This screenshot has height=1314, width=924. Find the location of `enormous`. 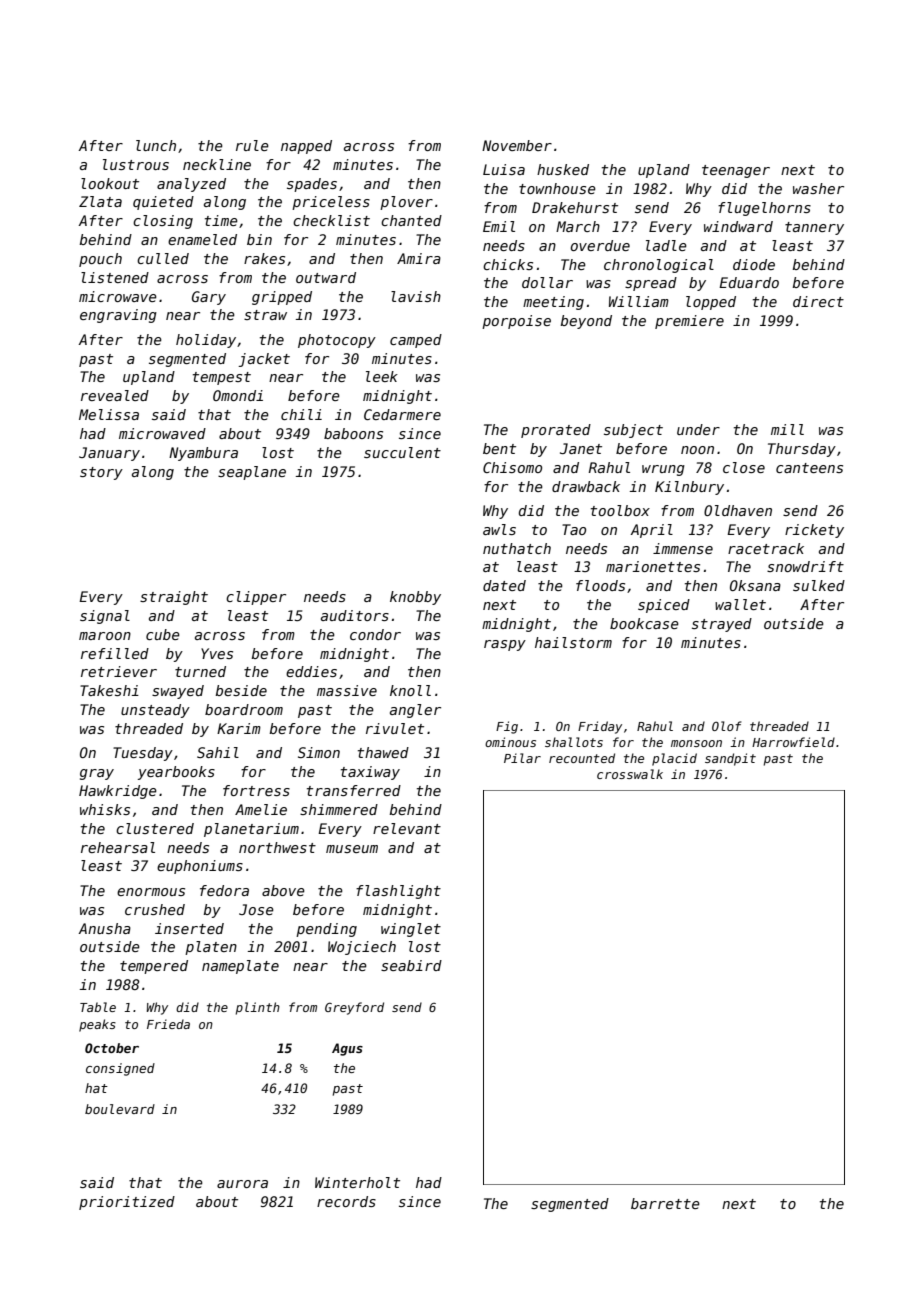

enormous is located at coordinates (151, 892).
